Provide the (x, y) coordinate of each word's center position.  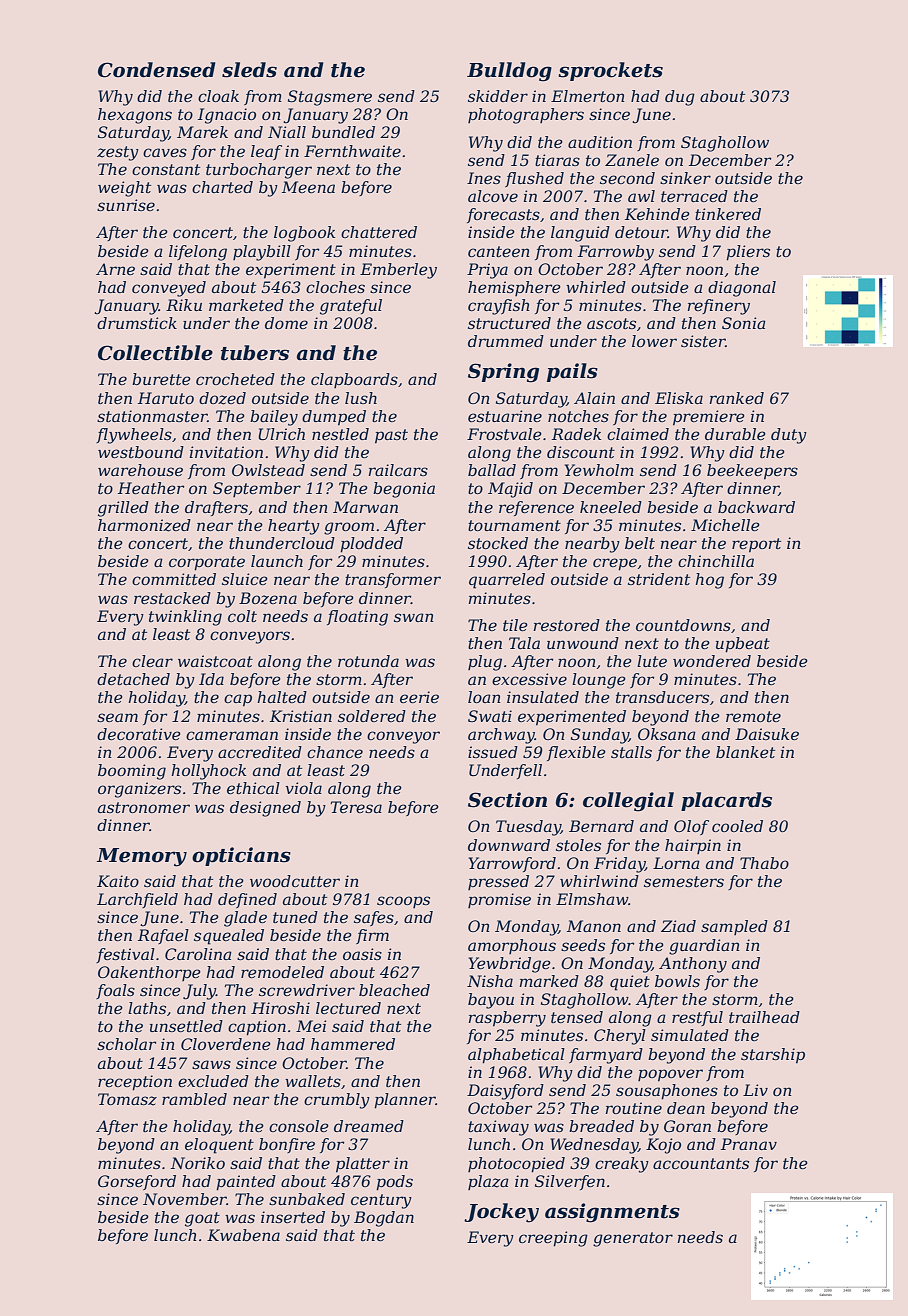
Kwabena (243, 1235)
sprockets (610, 71)
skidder (498, 96)
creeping (553, 1239)
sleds (249, 70)
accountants (701, 1163)
